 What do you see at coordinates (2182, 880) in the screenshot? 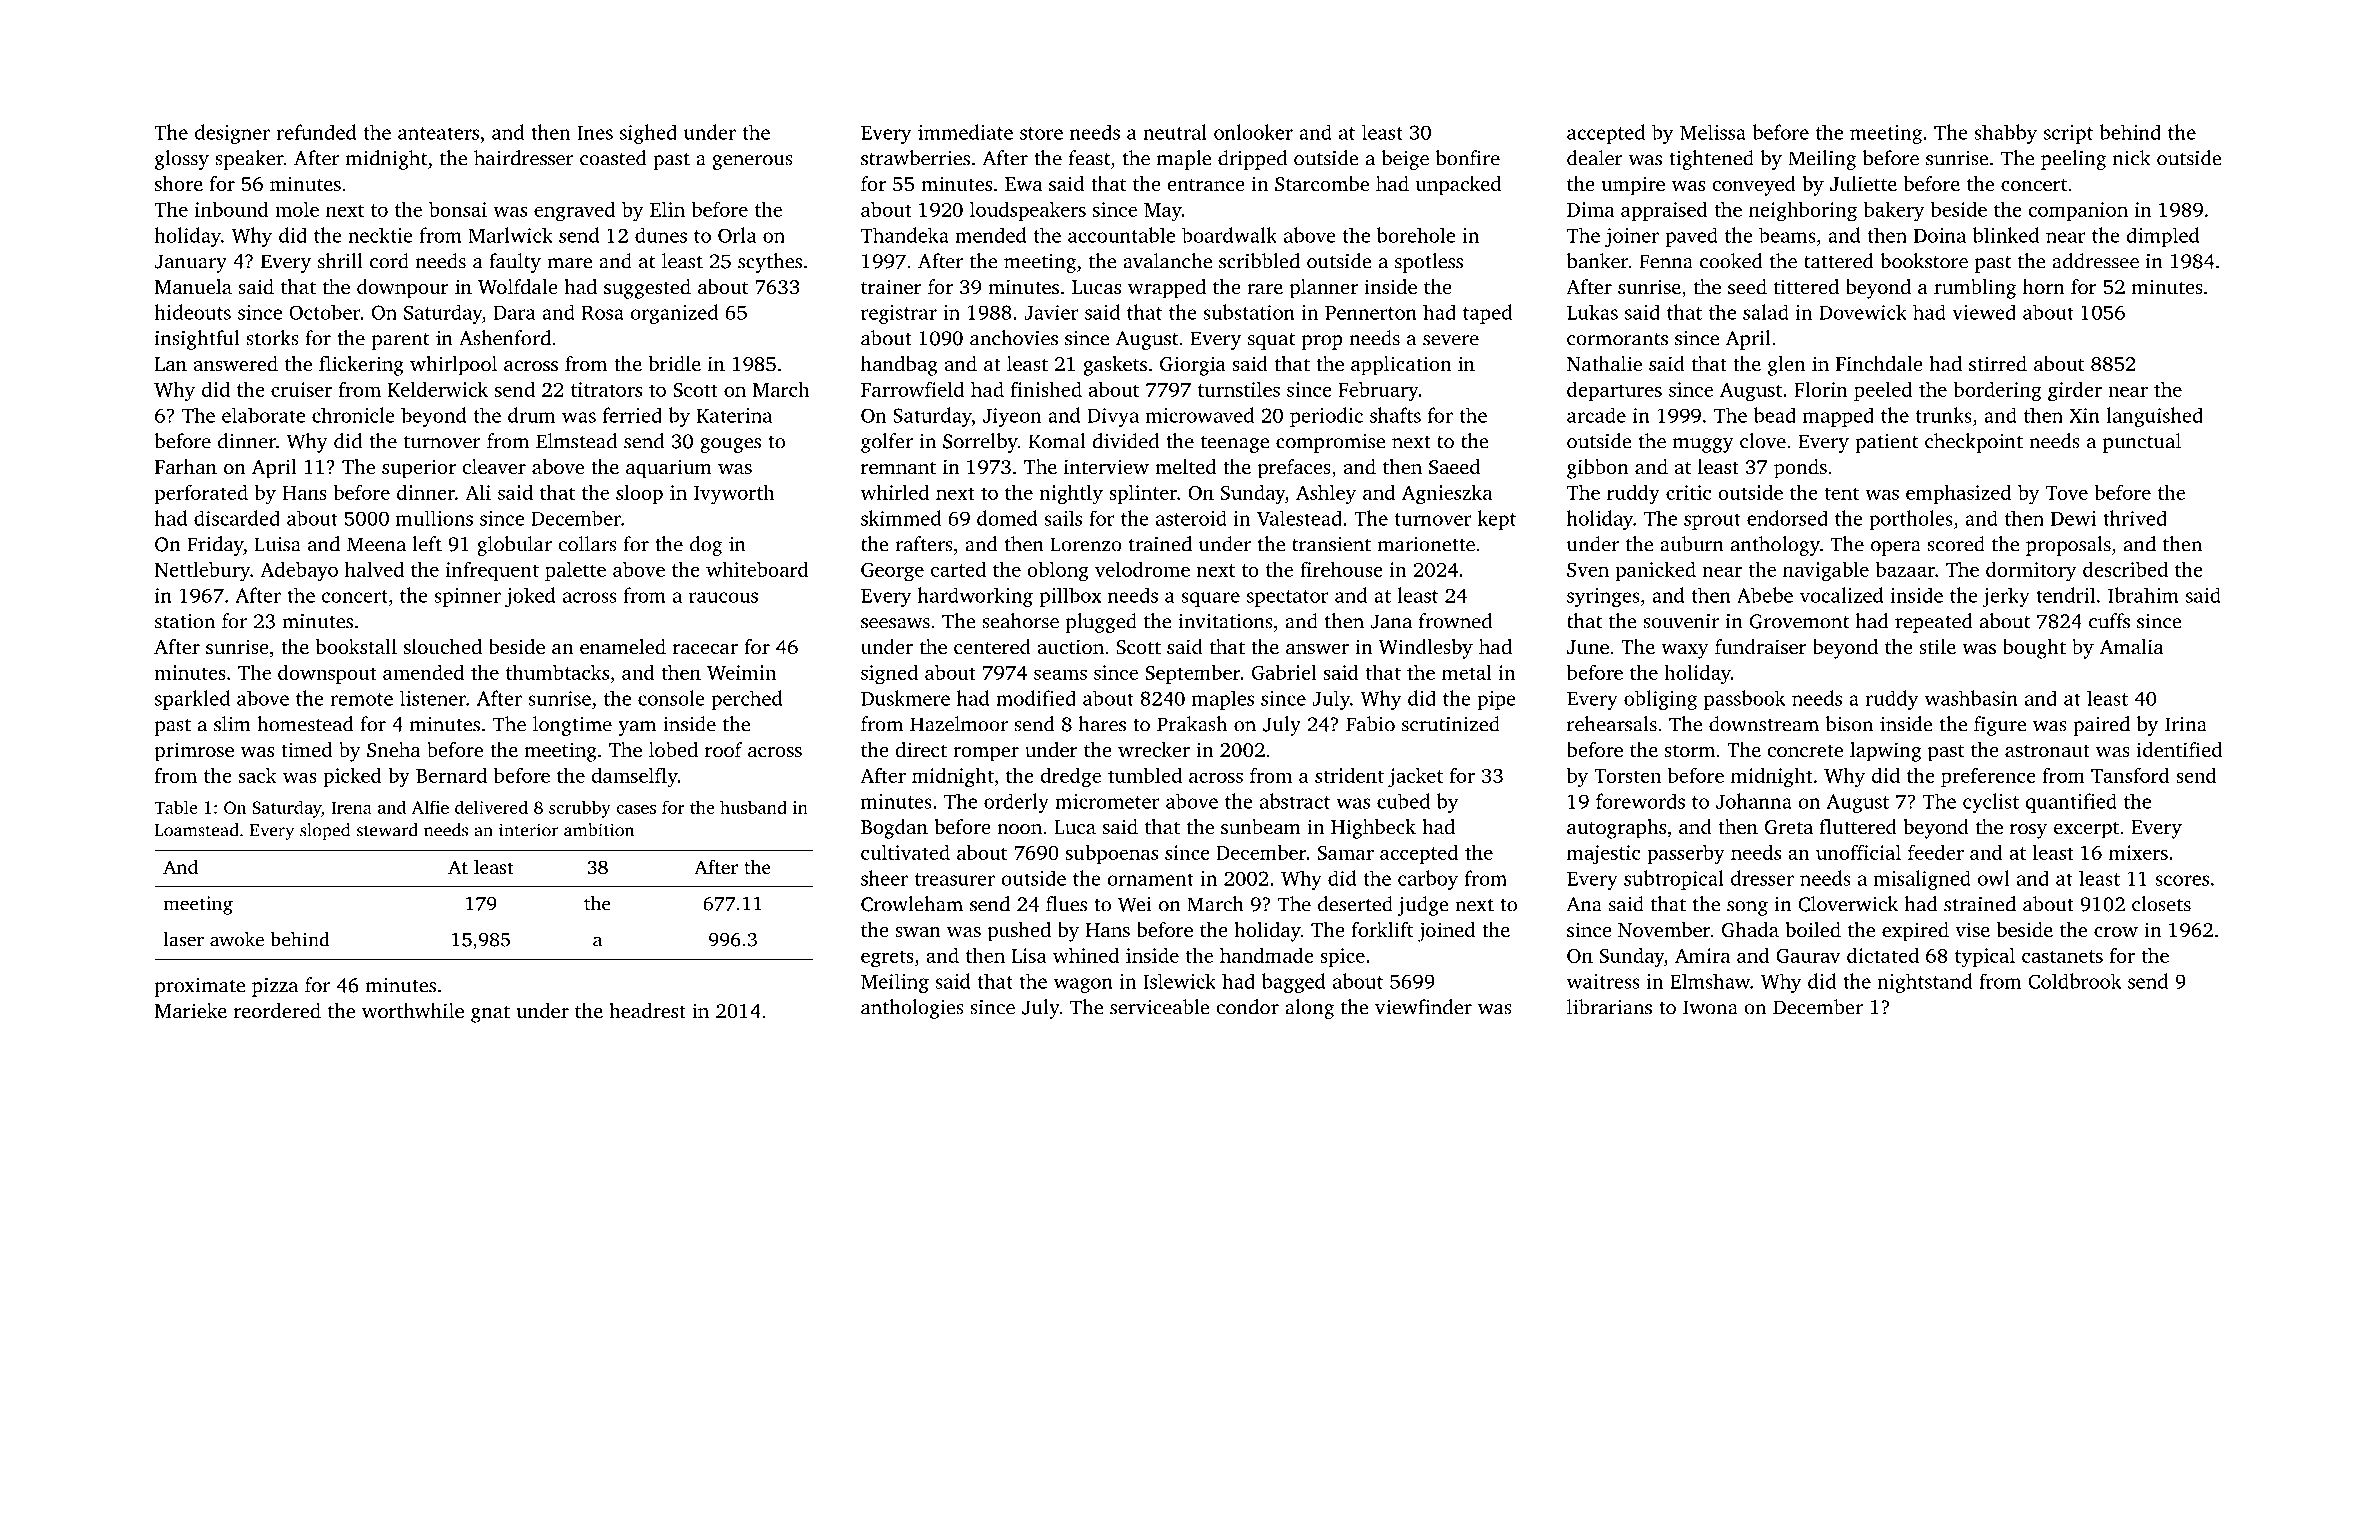
I see `scores` at bounding box center [2182, 880].
